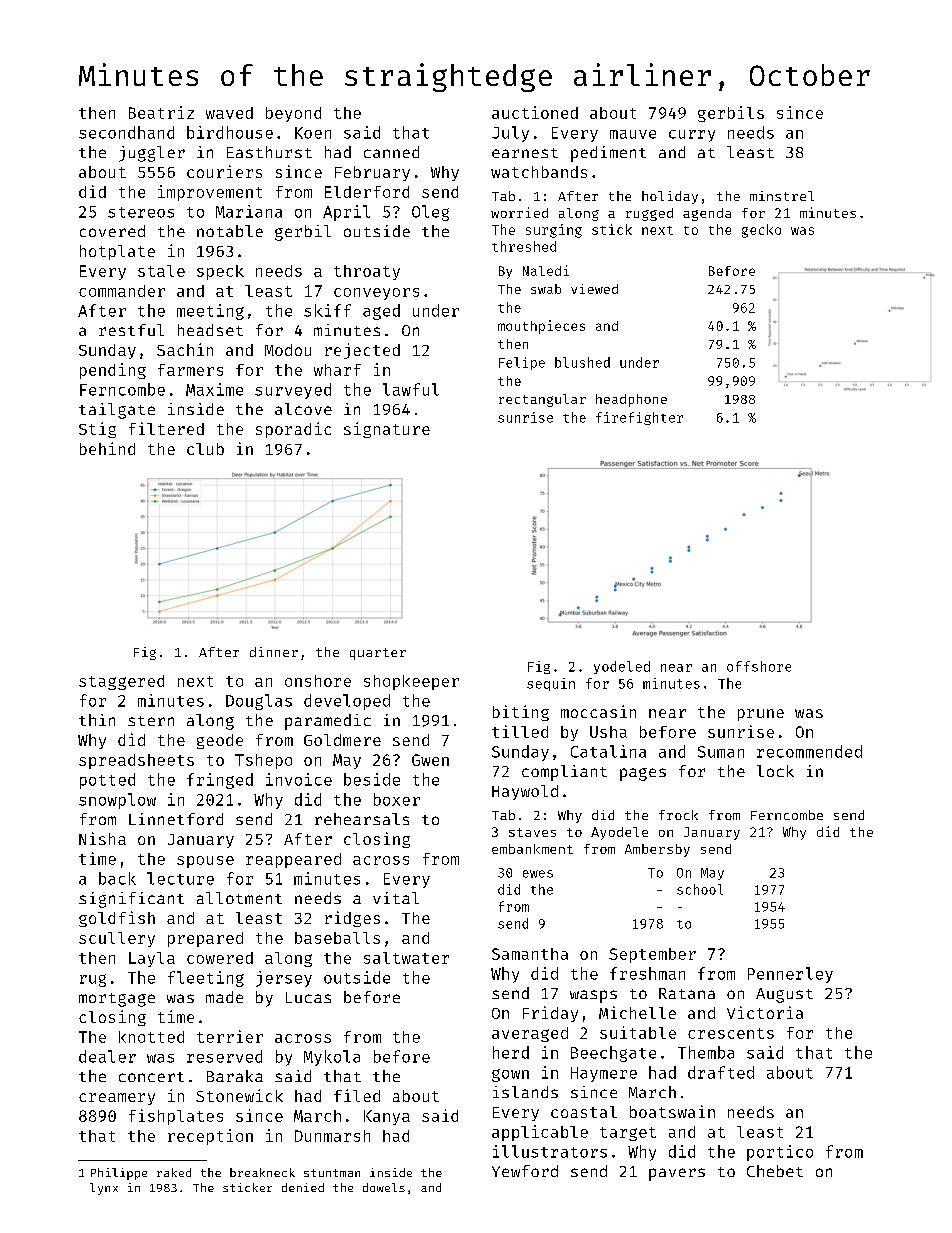 This screenshot has height=1233, width=952. What do you see at coordinates (761, 231) in the screenshot?
I see `gecko` at bounding box center [761, 231].
